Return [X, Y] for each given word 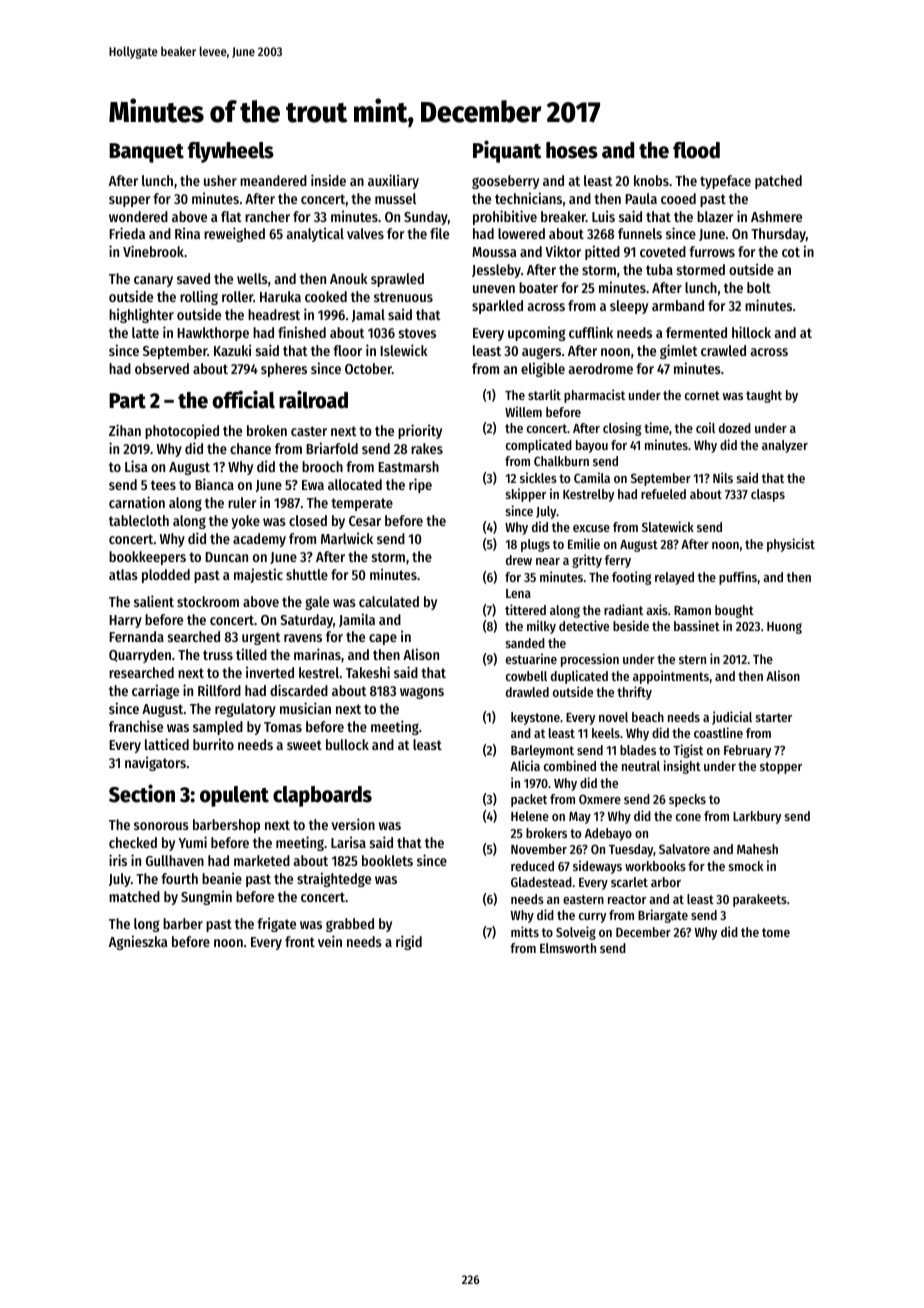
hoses [572, 150]
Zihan [125, 430]
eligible [543, 369]
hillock [751, 332]
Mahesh [757, 849]
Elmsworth [568, 948]
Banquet [146, 153]
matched [134, 896]
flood [696, 150]
